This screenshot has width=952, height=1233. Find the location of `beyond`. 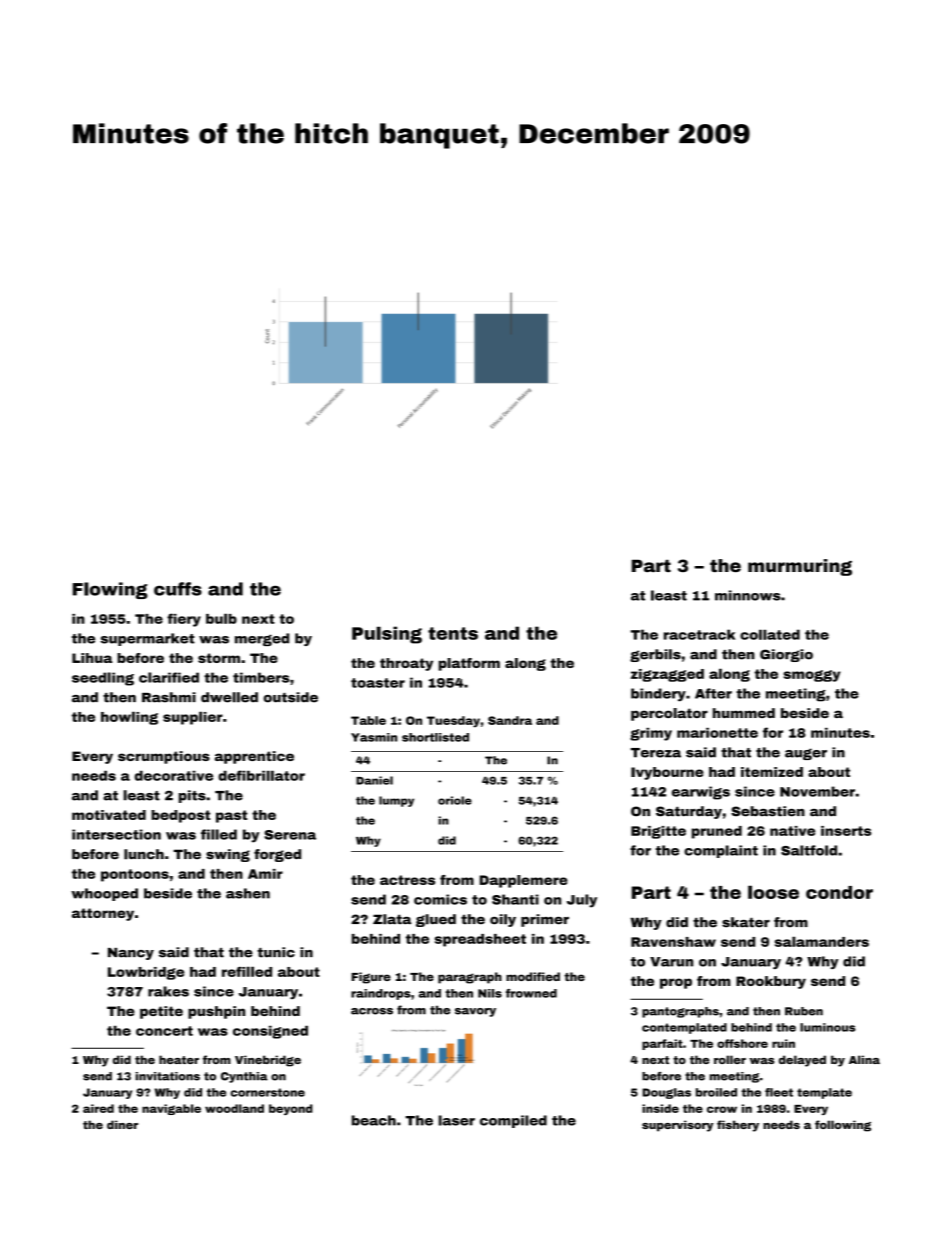

beyond is located at coordinates (291, 1109).
